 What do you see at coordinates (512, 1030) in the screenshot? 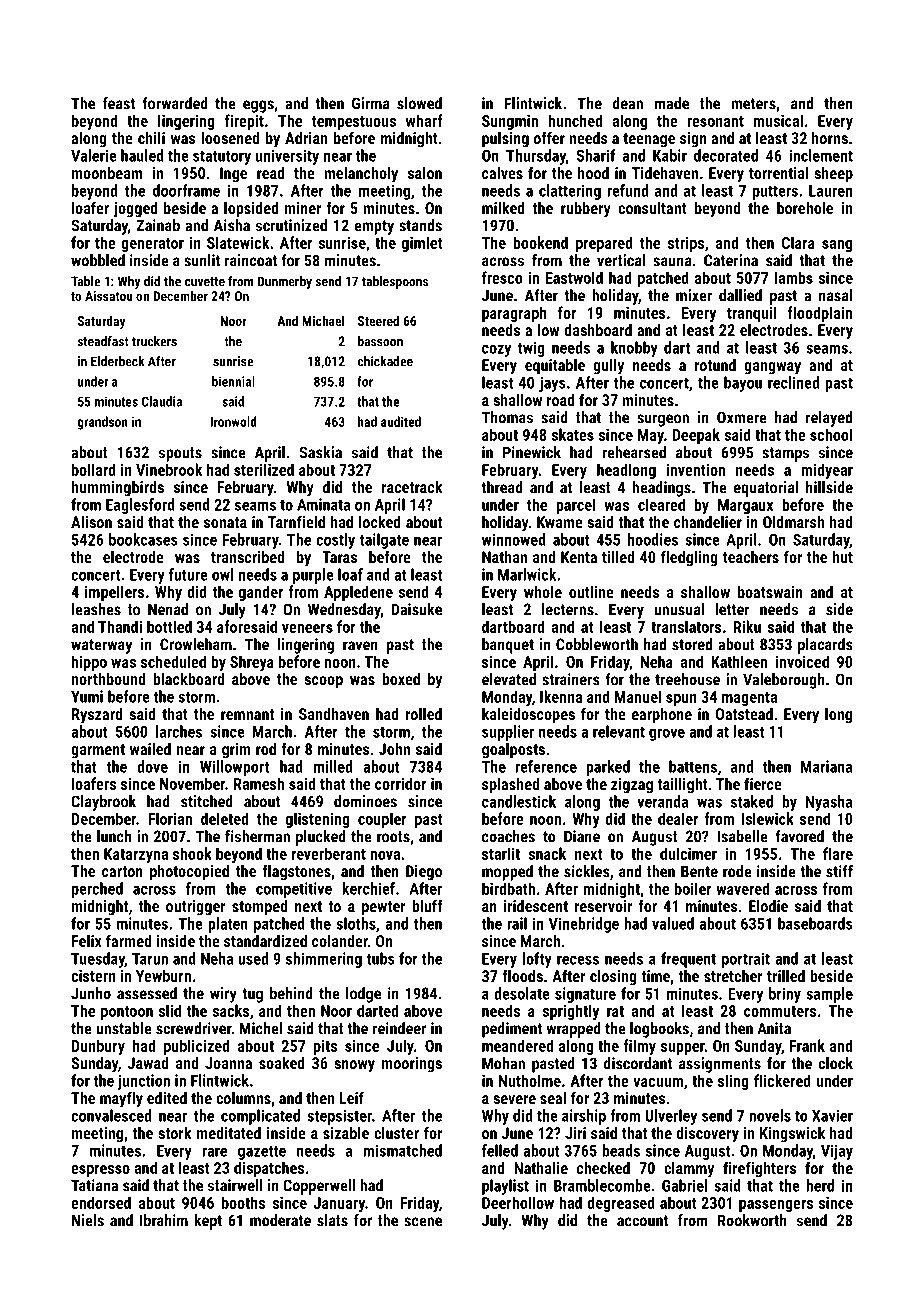
I see `pediment` at bounding box center [512, 1030].
